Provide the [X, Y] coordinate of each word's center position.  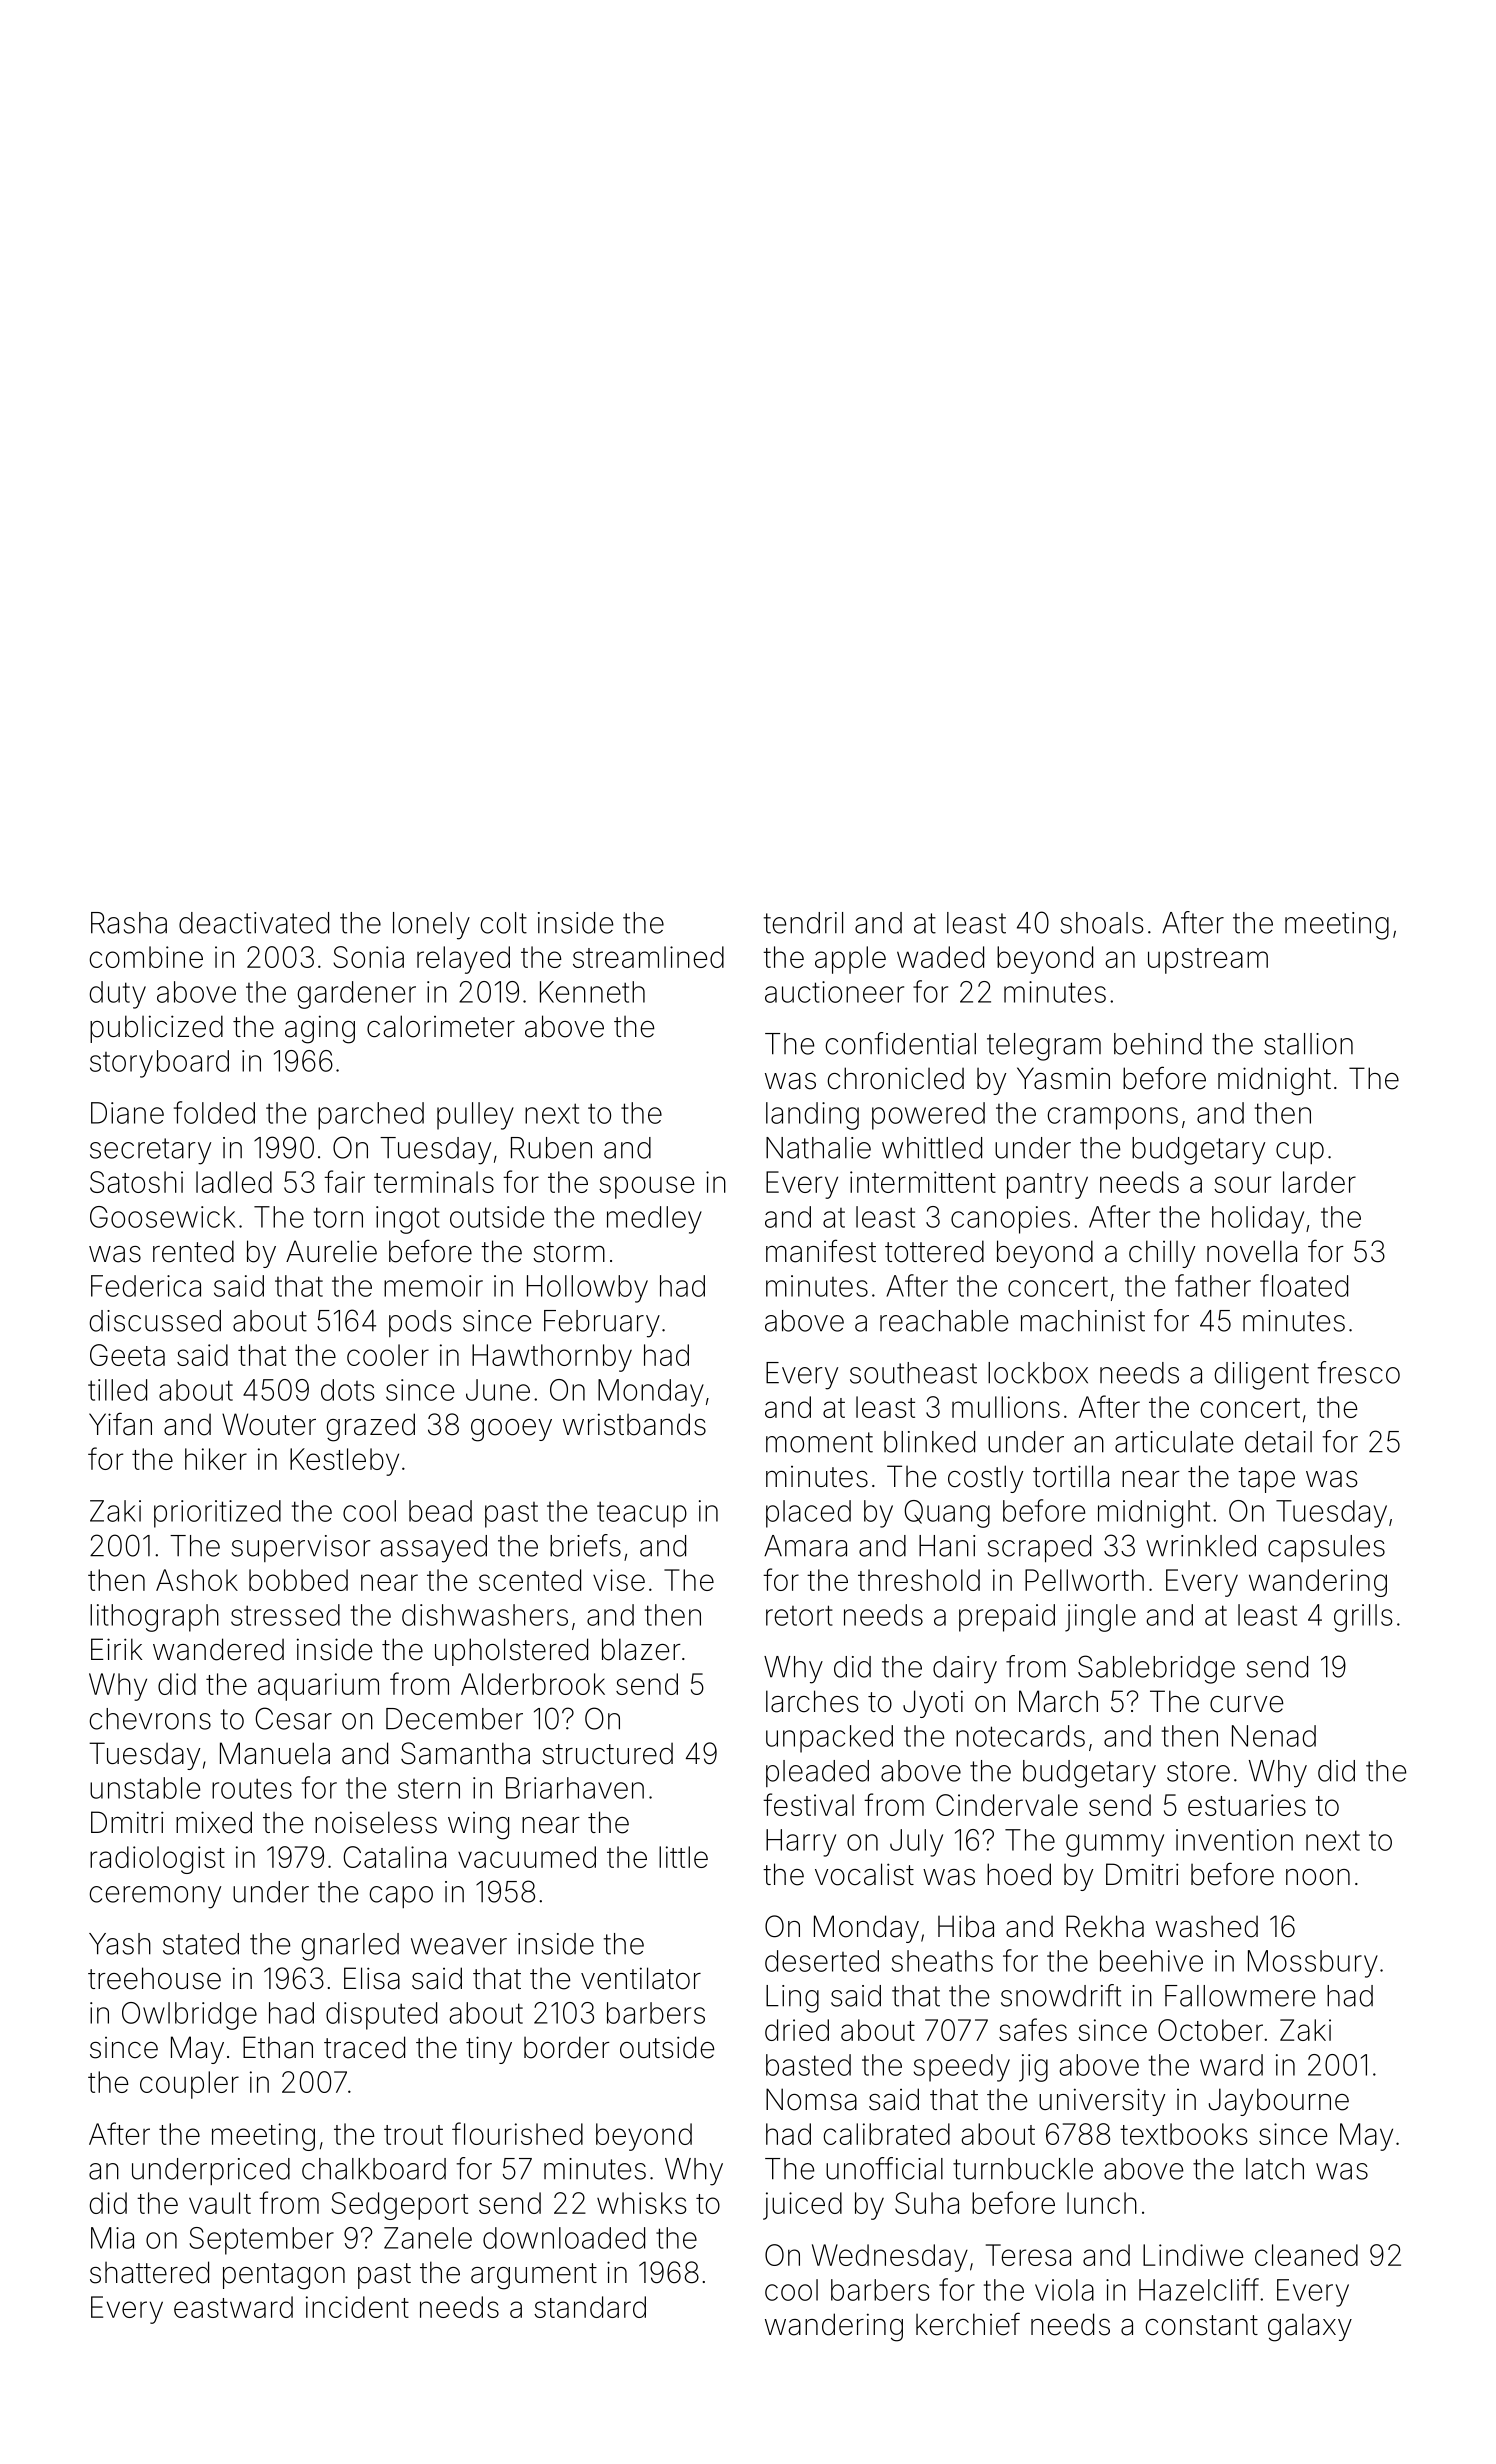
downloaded [564, 2238]
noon [1318, 1877]
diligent [1261, 1376]
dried [797, 2030]
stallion [1308, 1044]
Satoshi [136, 1182]
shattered [149, 2272]
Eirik [116, 1649]
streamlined [648, 957]
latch [1275, 2169]
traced [364, 2047]
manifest [821, 1251]
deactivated [254, 923]
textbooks [1184, 2134]
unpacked [829, 1739]
